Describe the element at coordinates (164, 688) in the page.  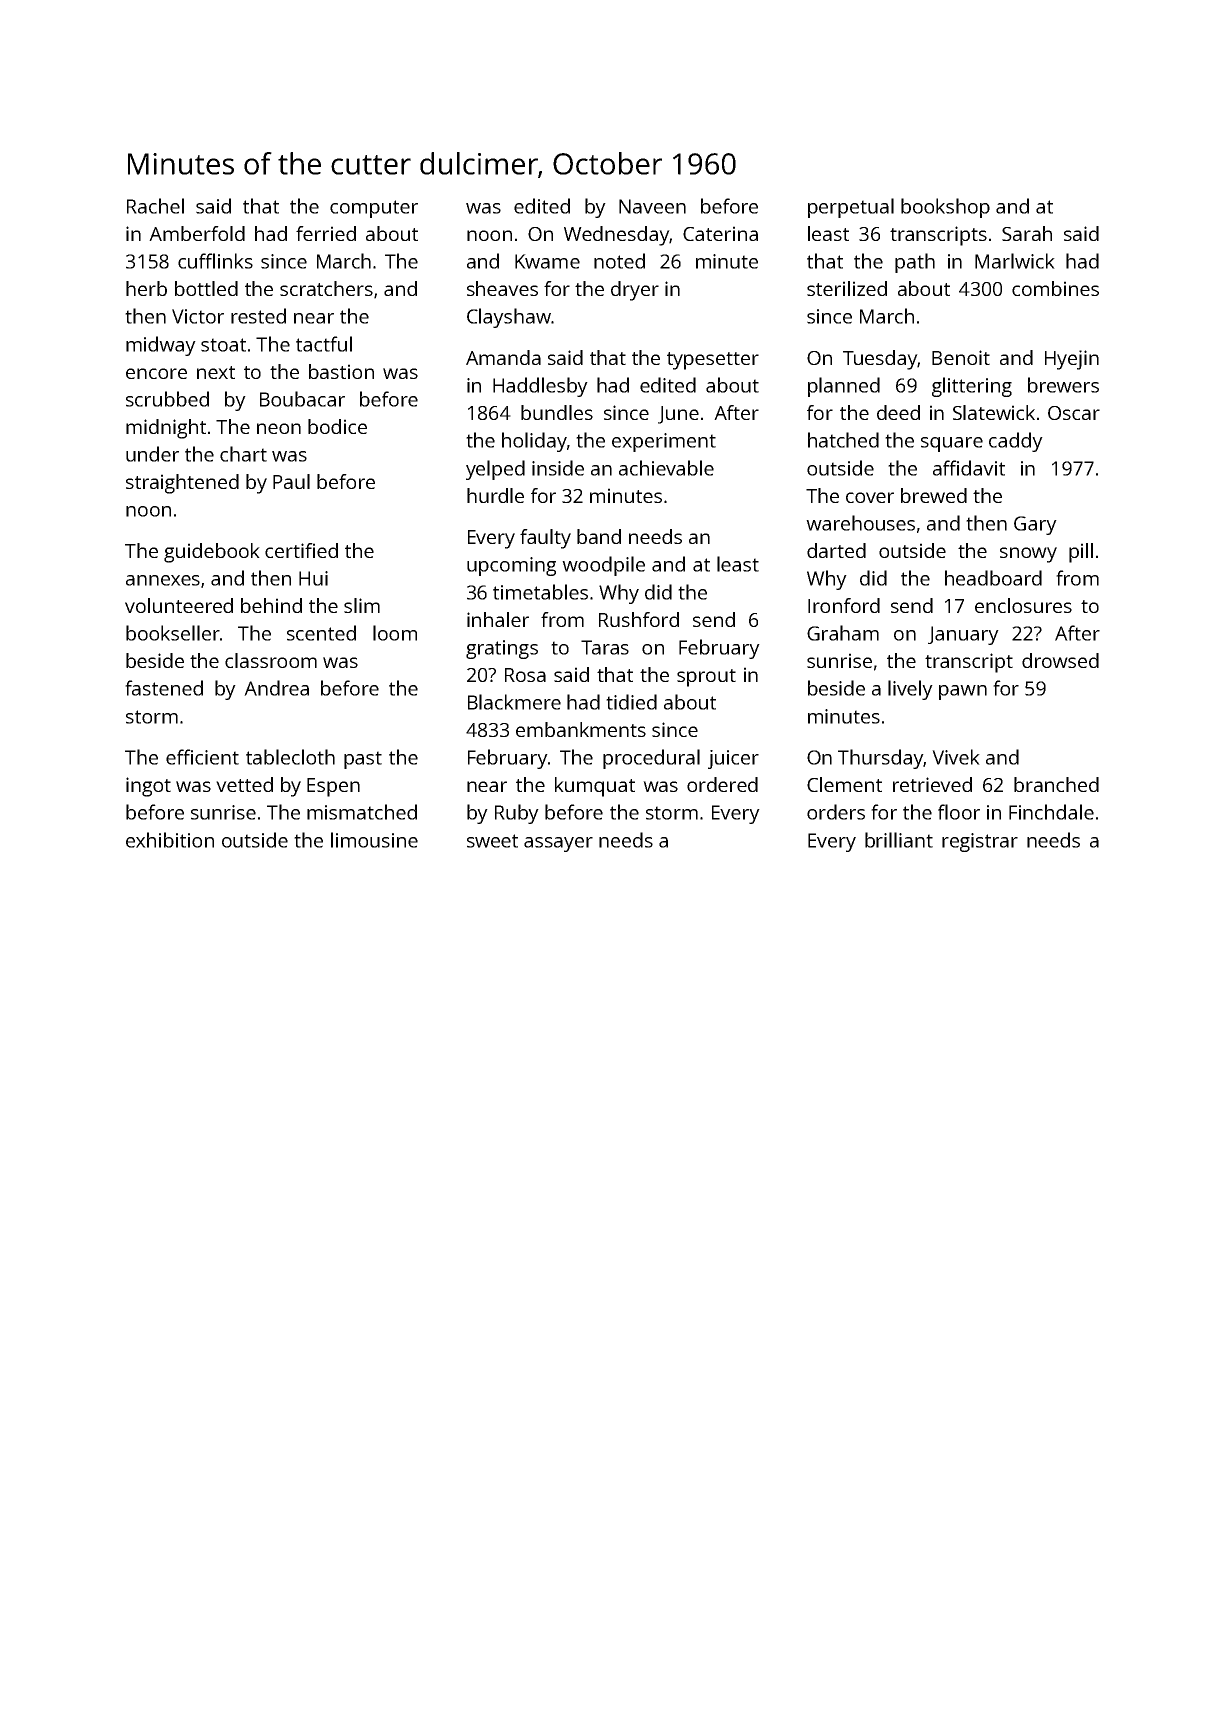
I see `fastened` at that location.
